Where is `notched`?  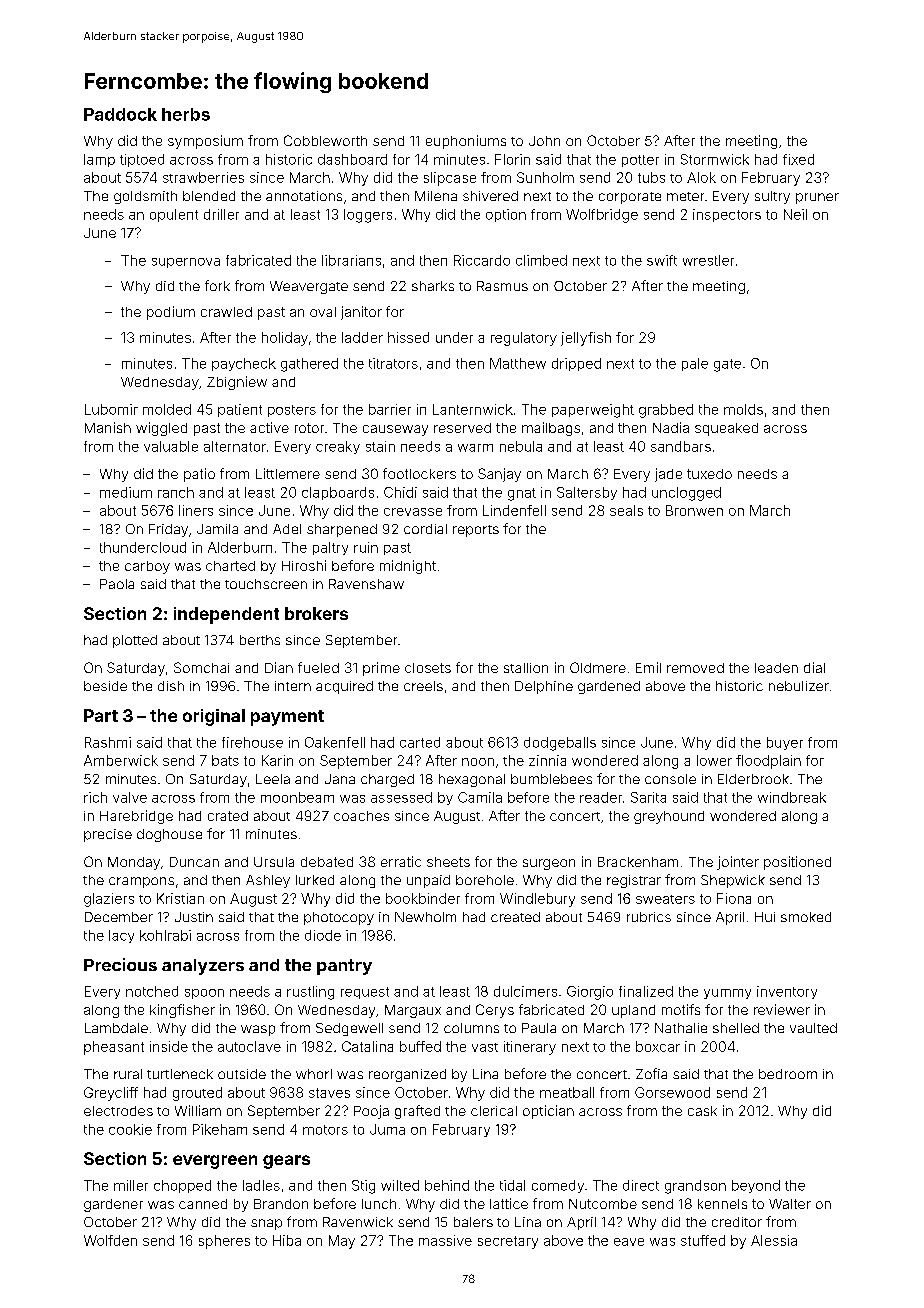
notched is located at coordinates (152, 991).
